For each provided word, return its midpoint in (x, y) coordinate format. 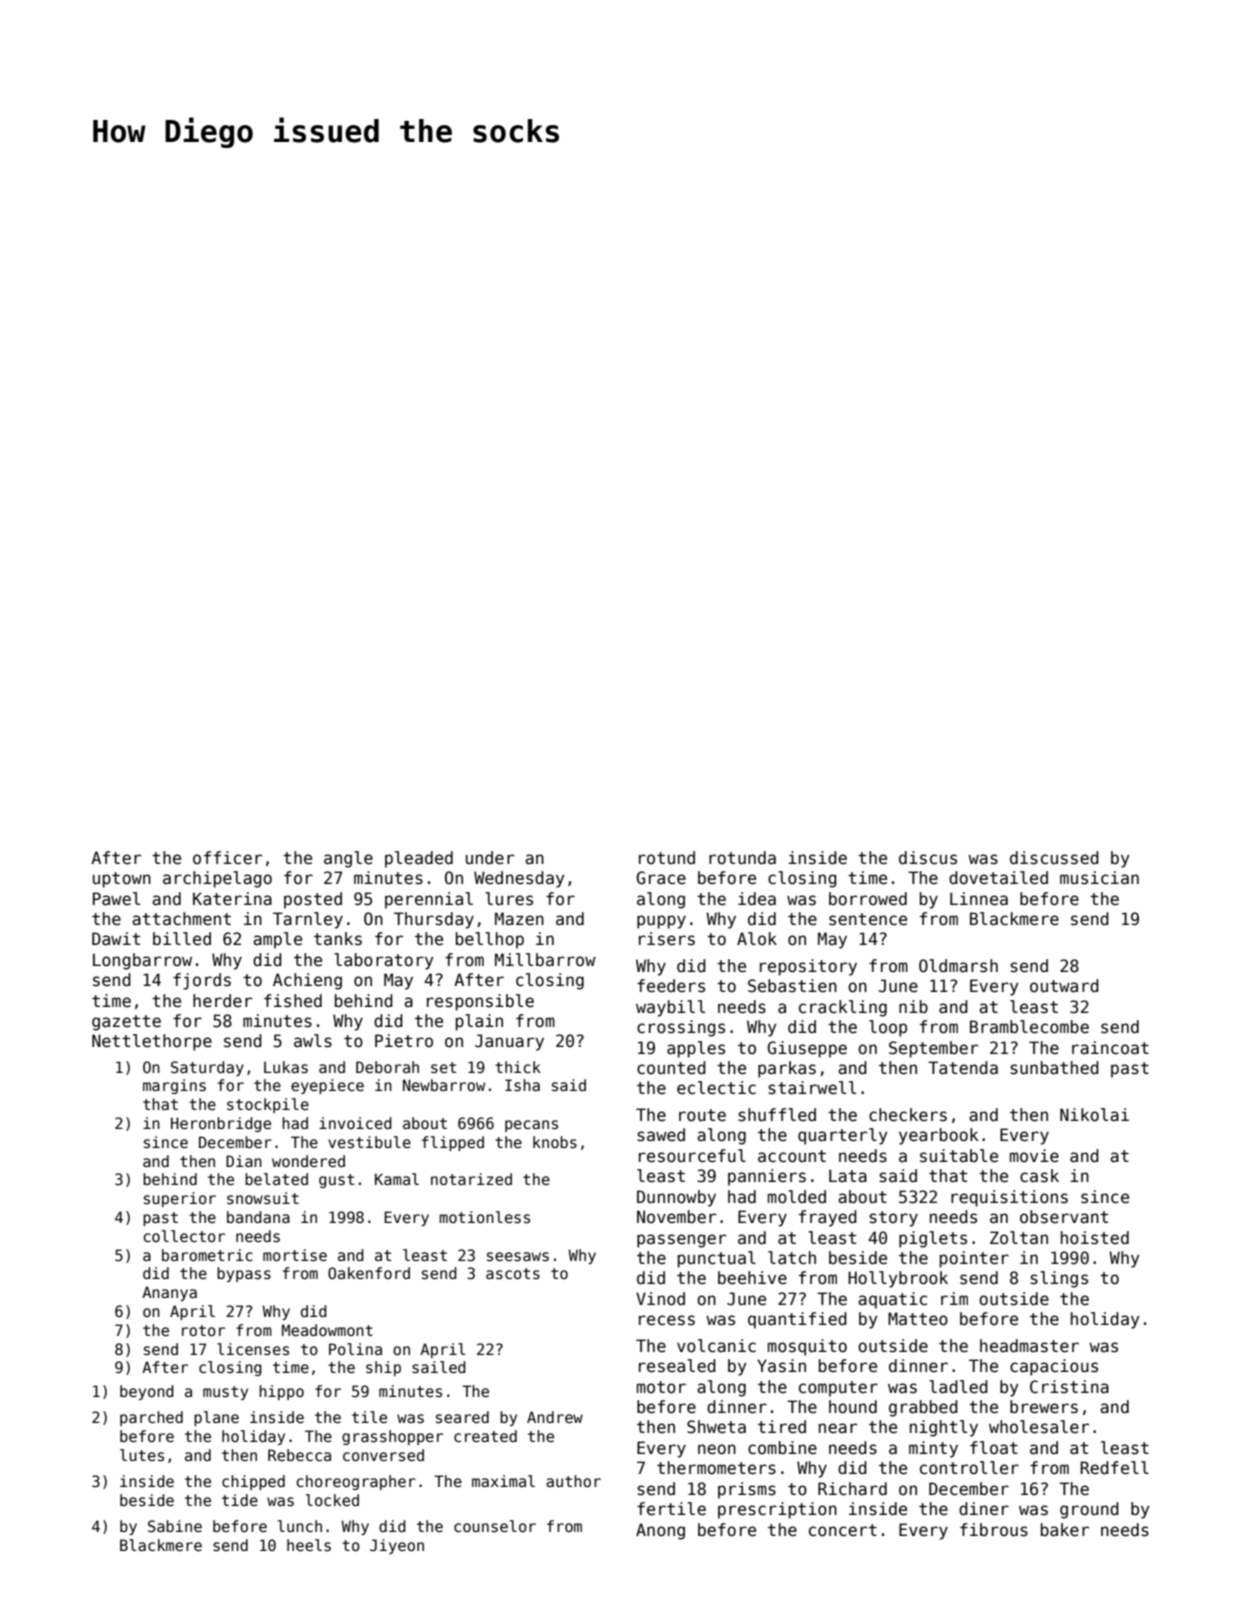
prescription (777, 1510)
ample (277, 940)
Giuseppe (807, 1049)
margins (174, 1086)
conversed (383, 1455)
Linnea (979, 899)
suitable (959, 1156)
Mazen (519, 919)
